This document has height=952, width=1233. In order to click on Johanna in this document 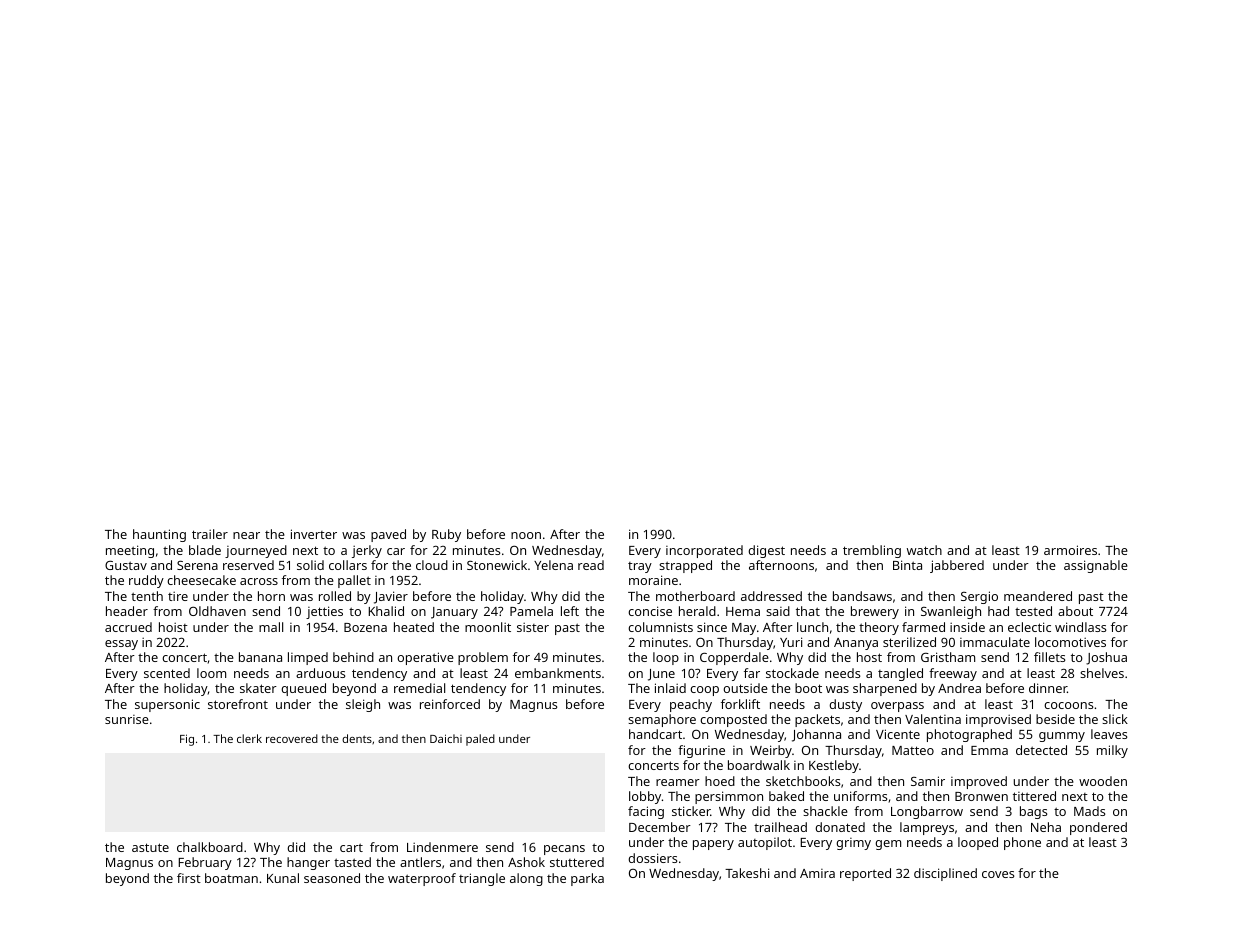, I will do `click(816, 735)`.
